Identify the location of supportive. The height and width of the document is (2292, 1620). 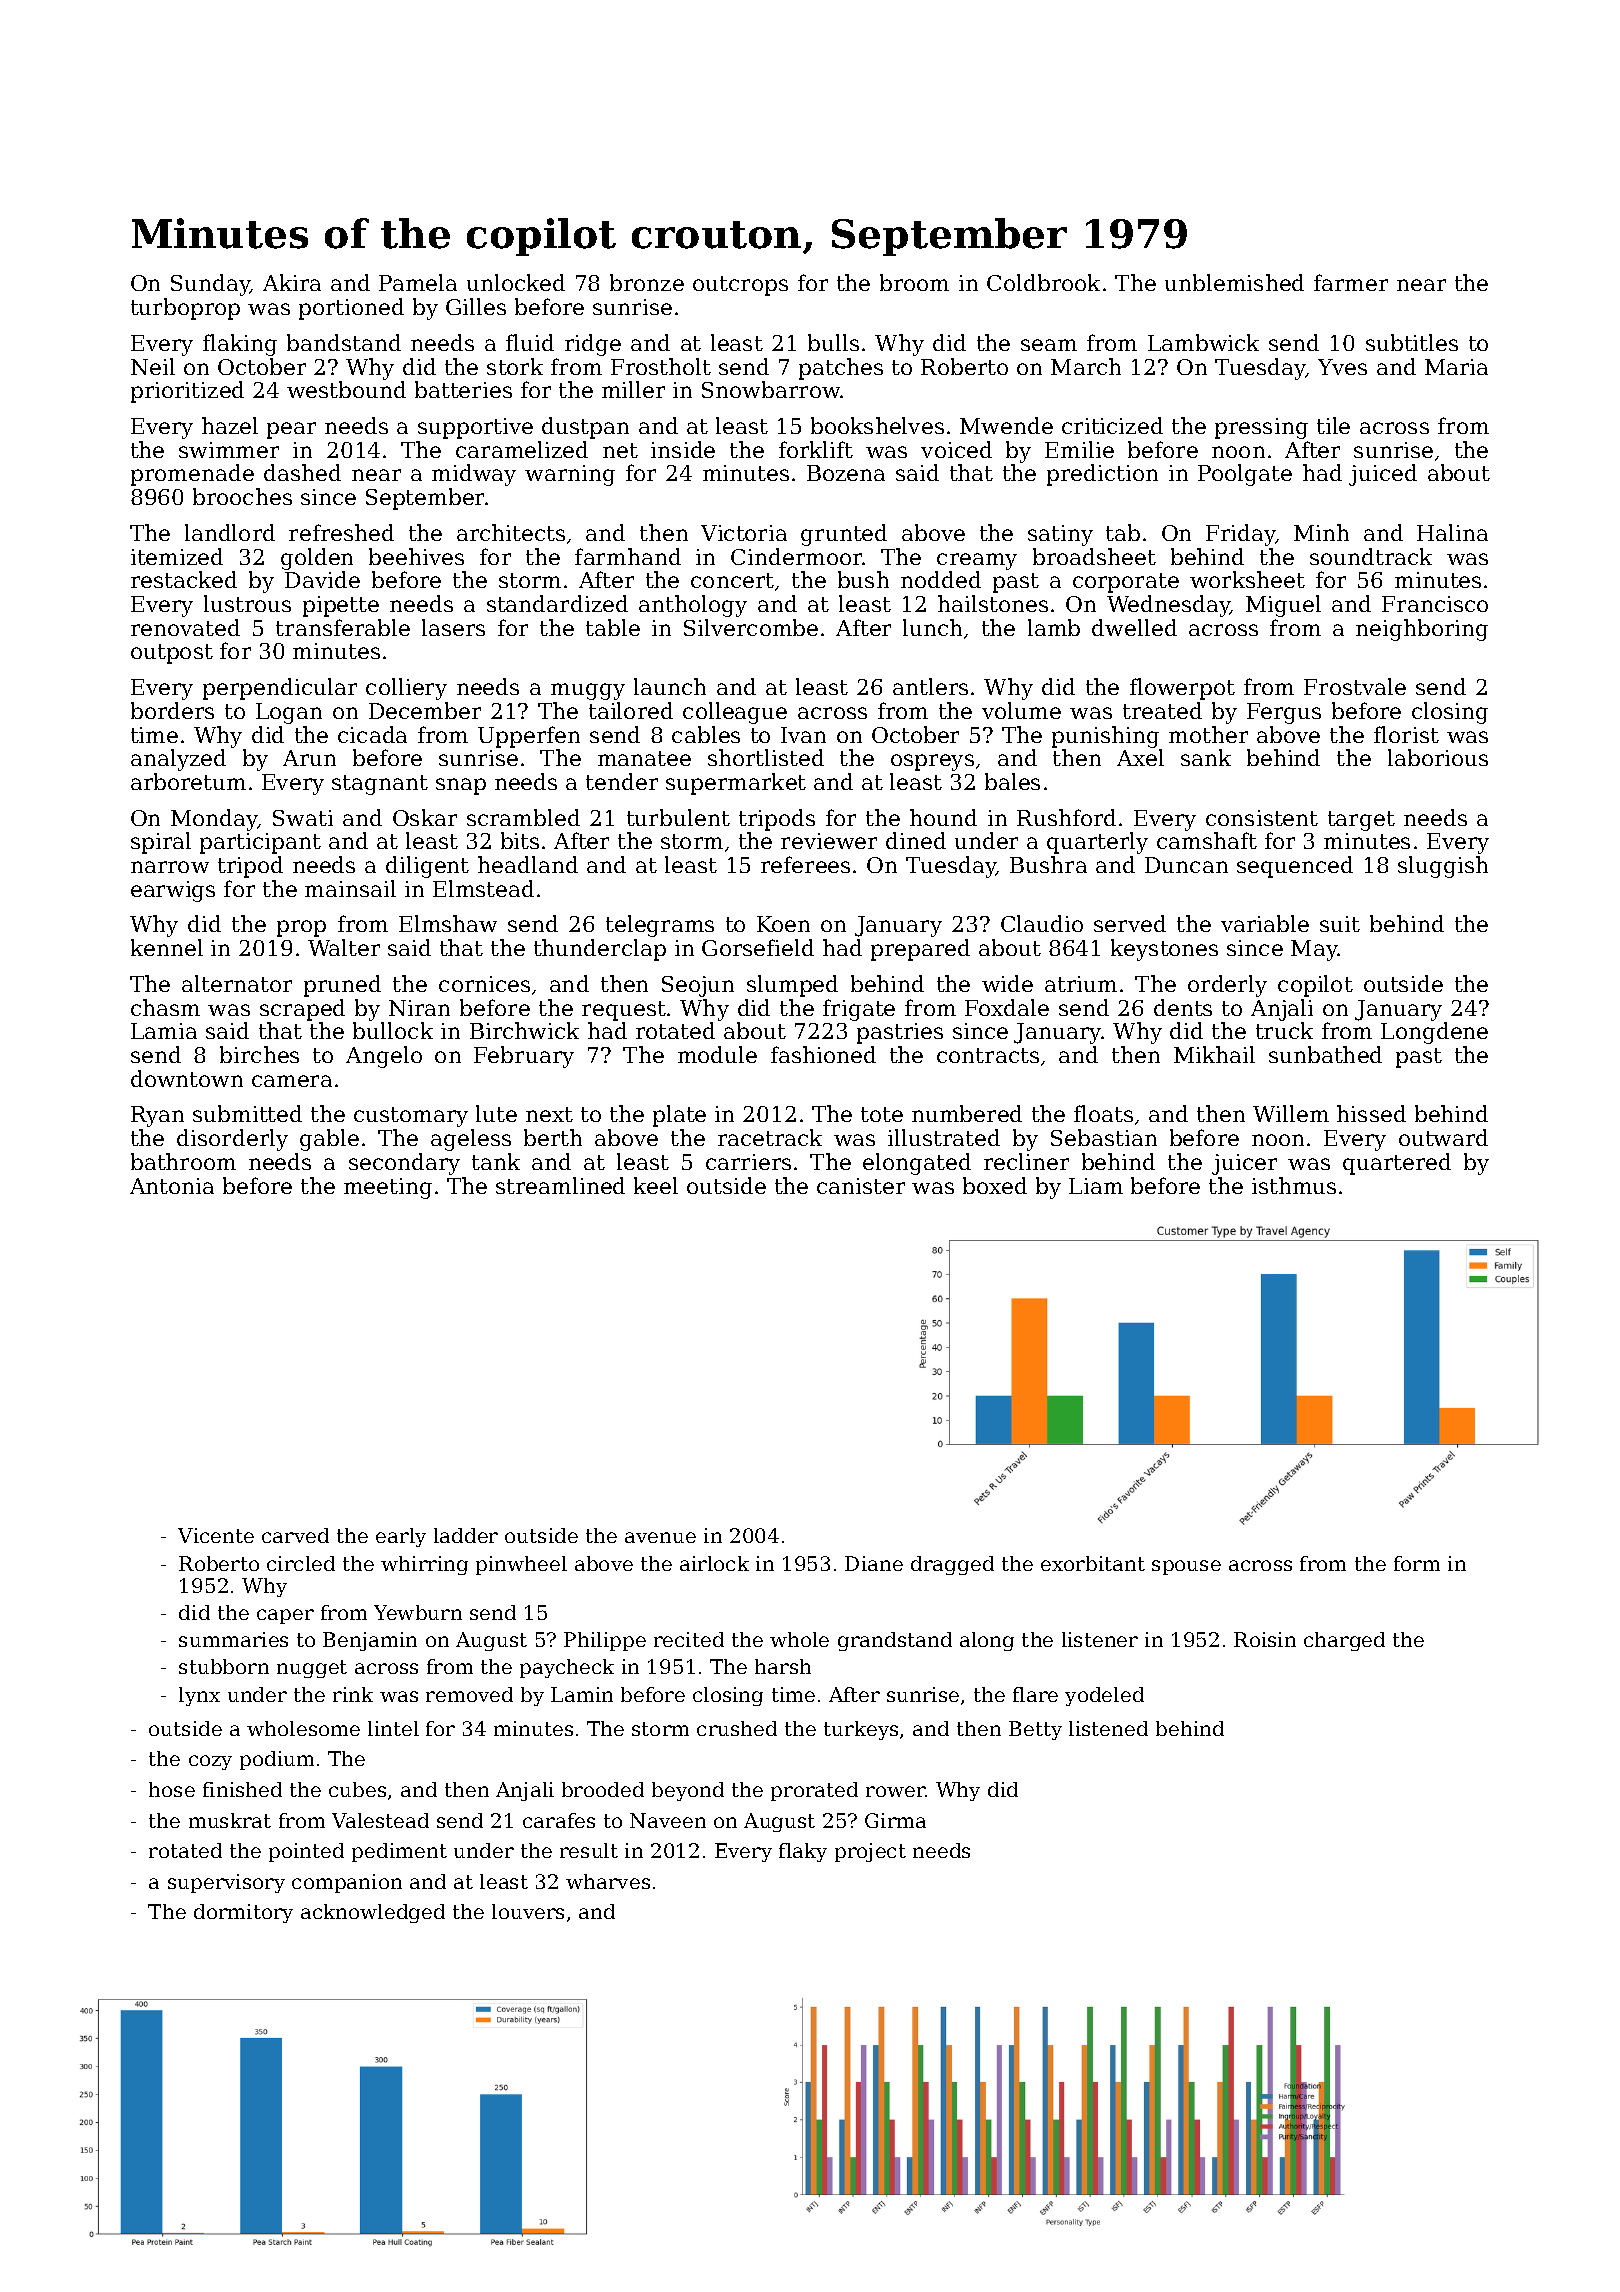
(475, 428).
